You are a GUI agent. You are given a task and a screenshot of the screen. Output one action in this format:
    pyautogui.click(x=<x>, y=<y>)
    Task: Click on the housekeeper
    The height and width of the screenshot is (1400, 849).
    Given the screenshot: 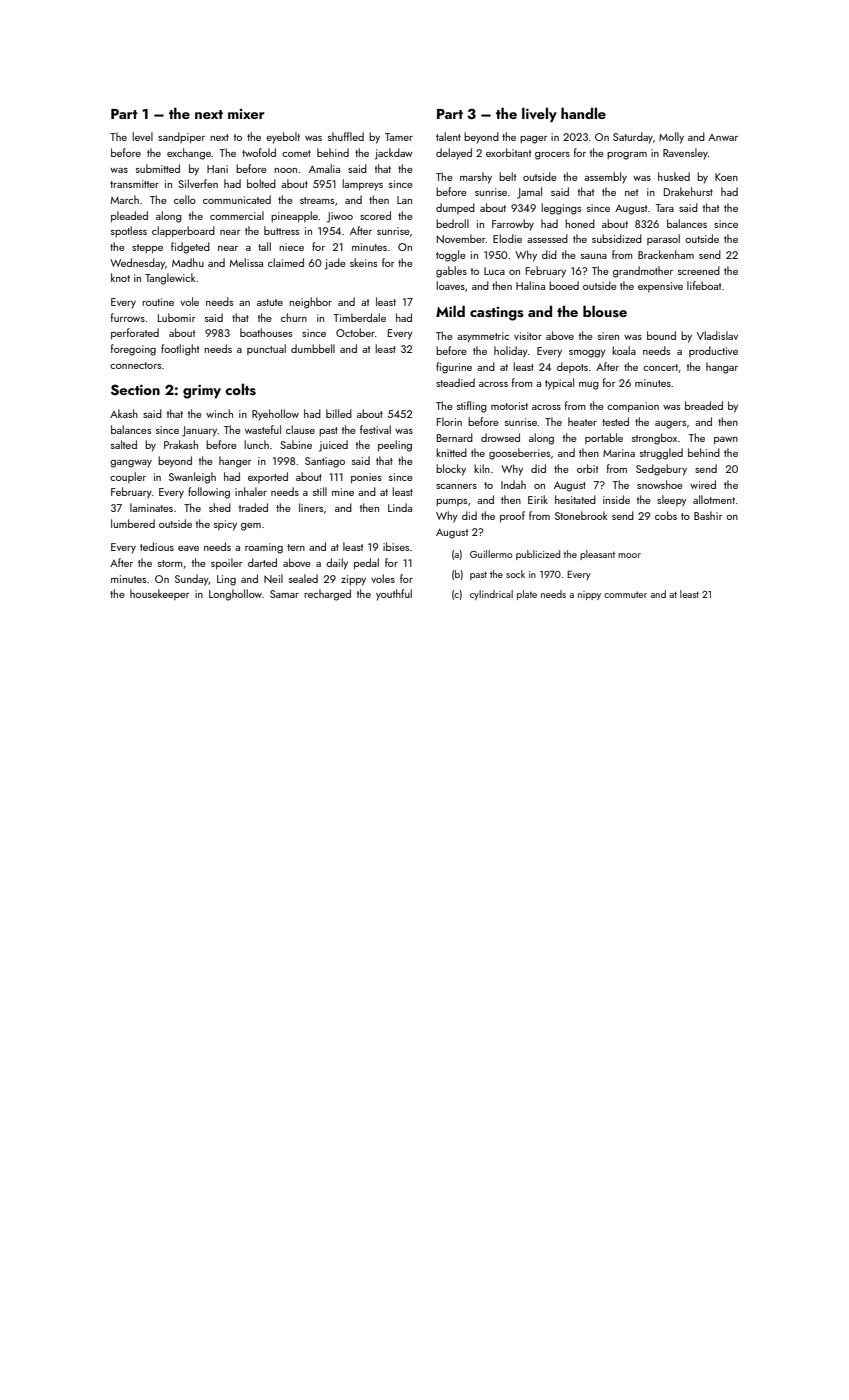 What is the action you would take?
    pyautogui.click(x=160, y=594)
